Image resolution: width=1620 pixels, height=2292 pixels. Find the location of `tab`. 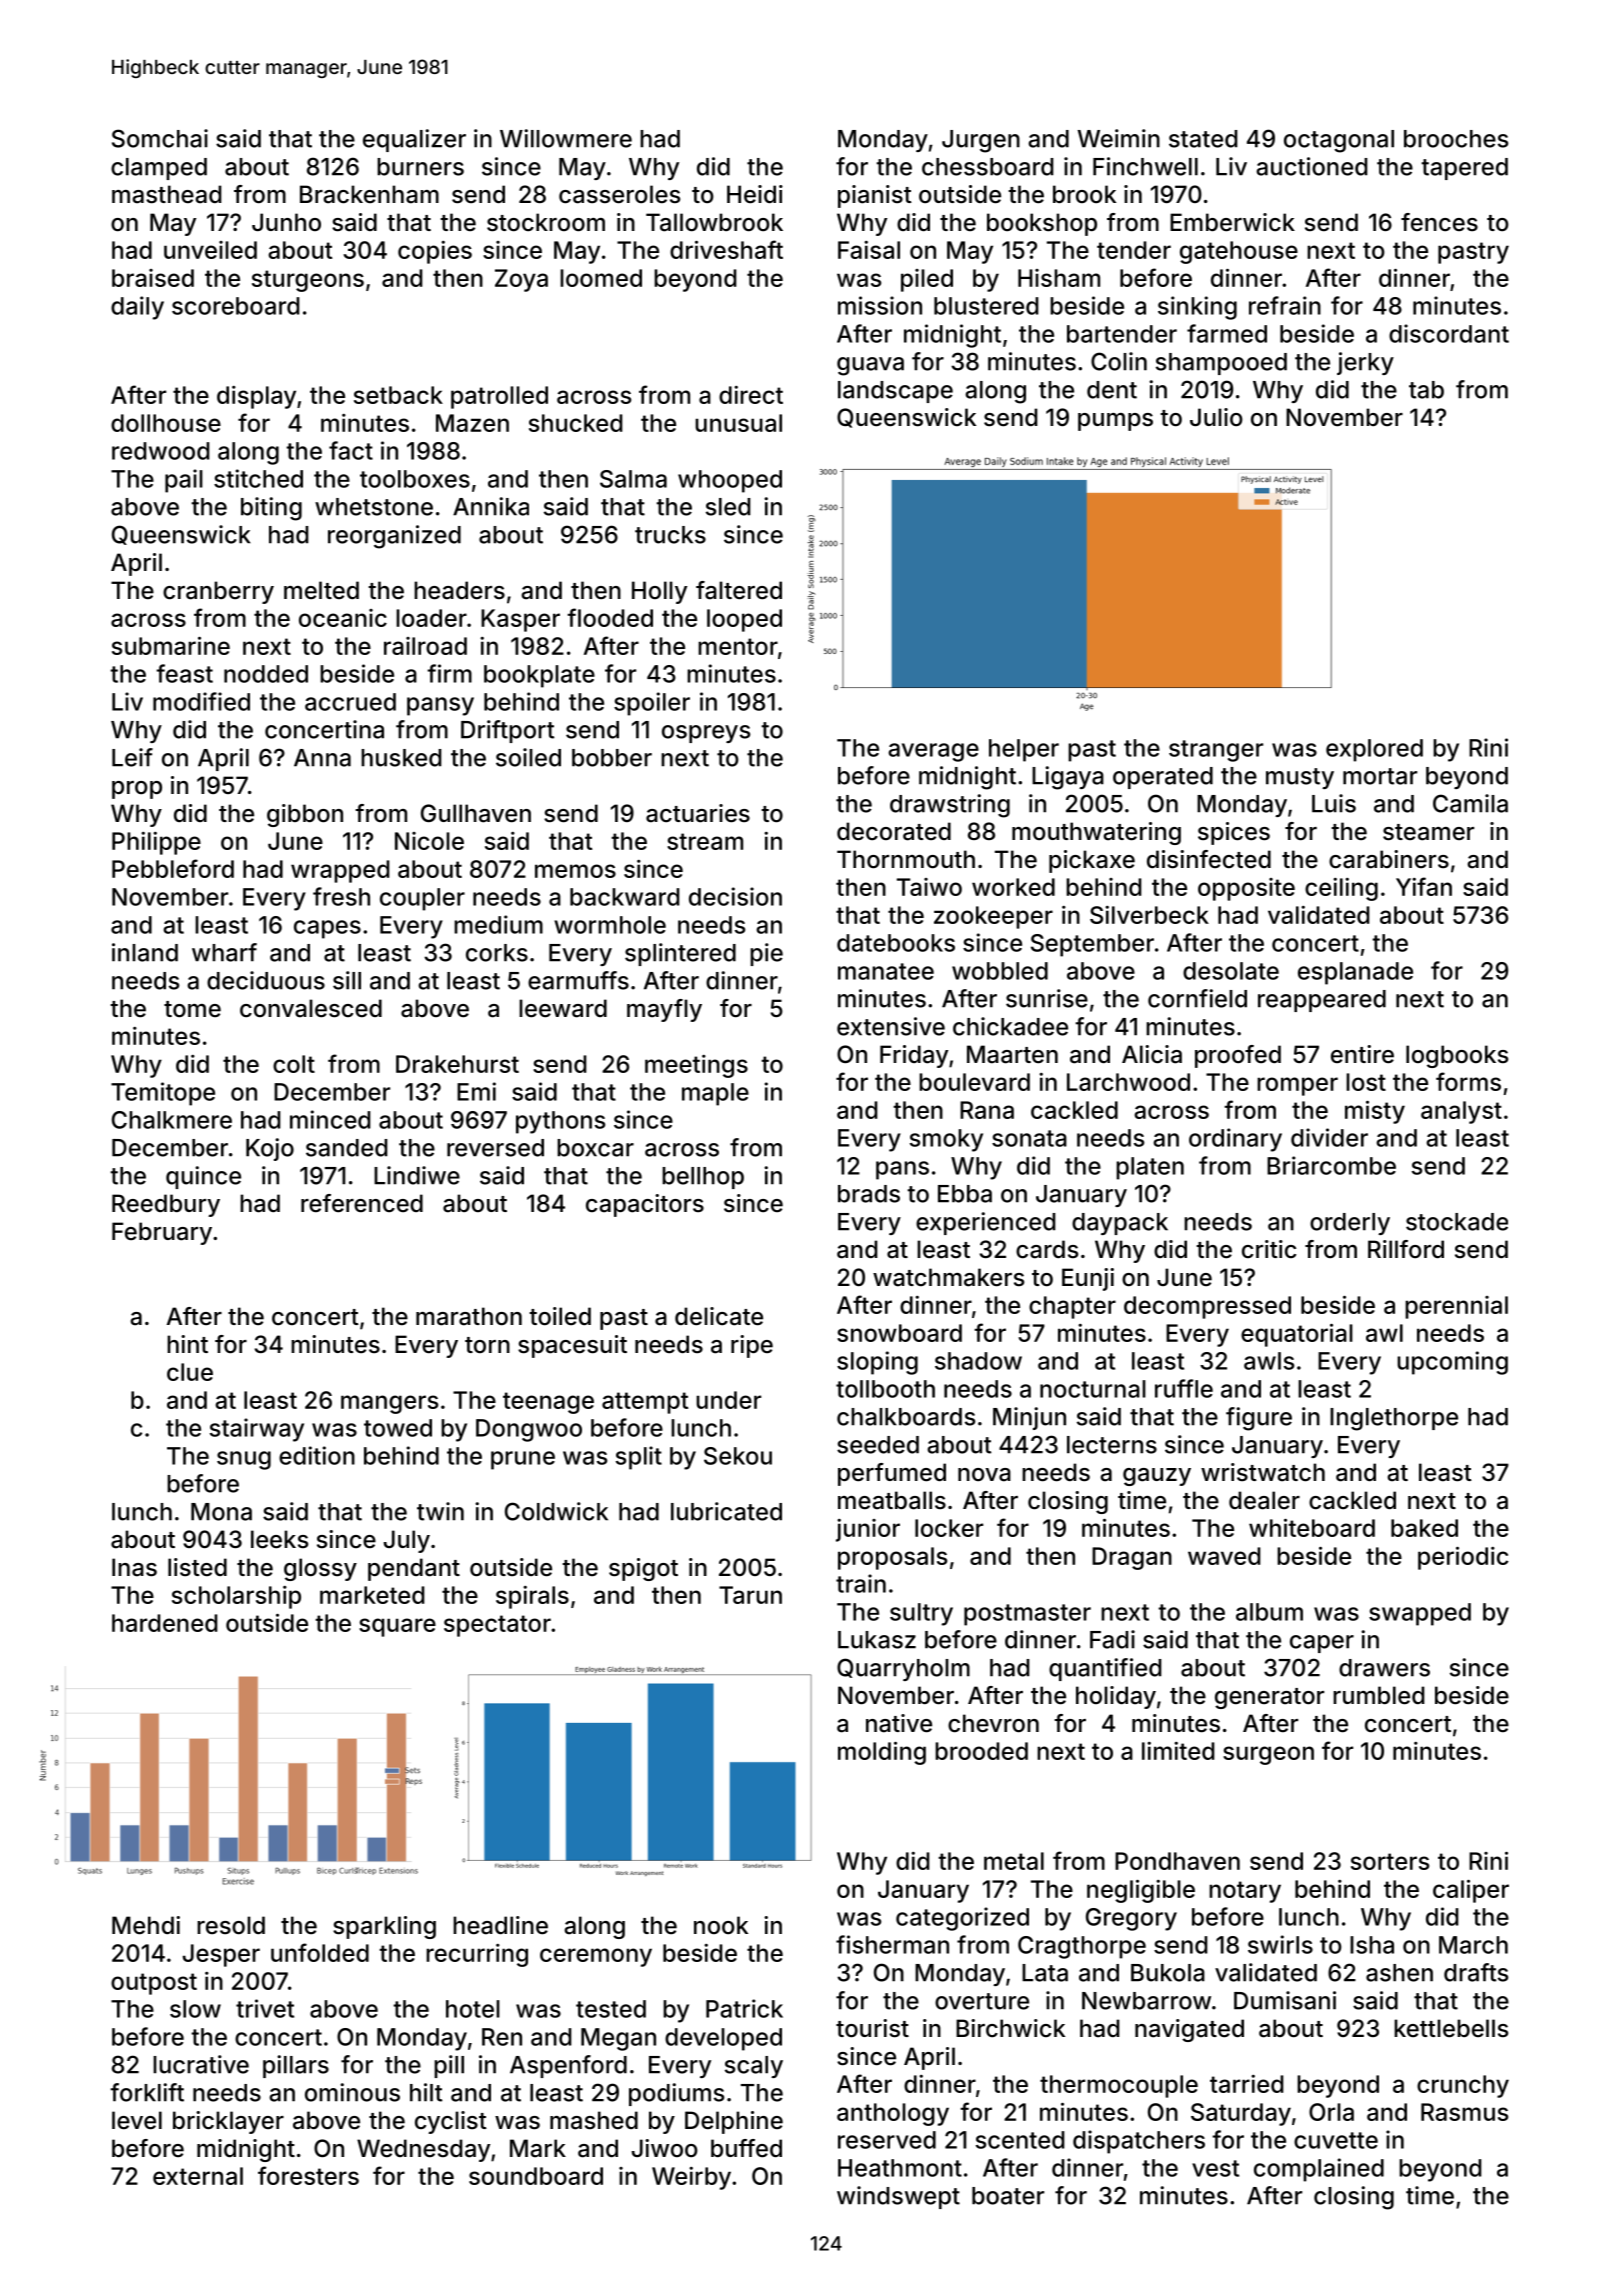

tab is located at coordinates (1426, 390).
